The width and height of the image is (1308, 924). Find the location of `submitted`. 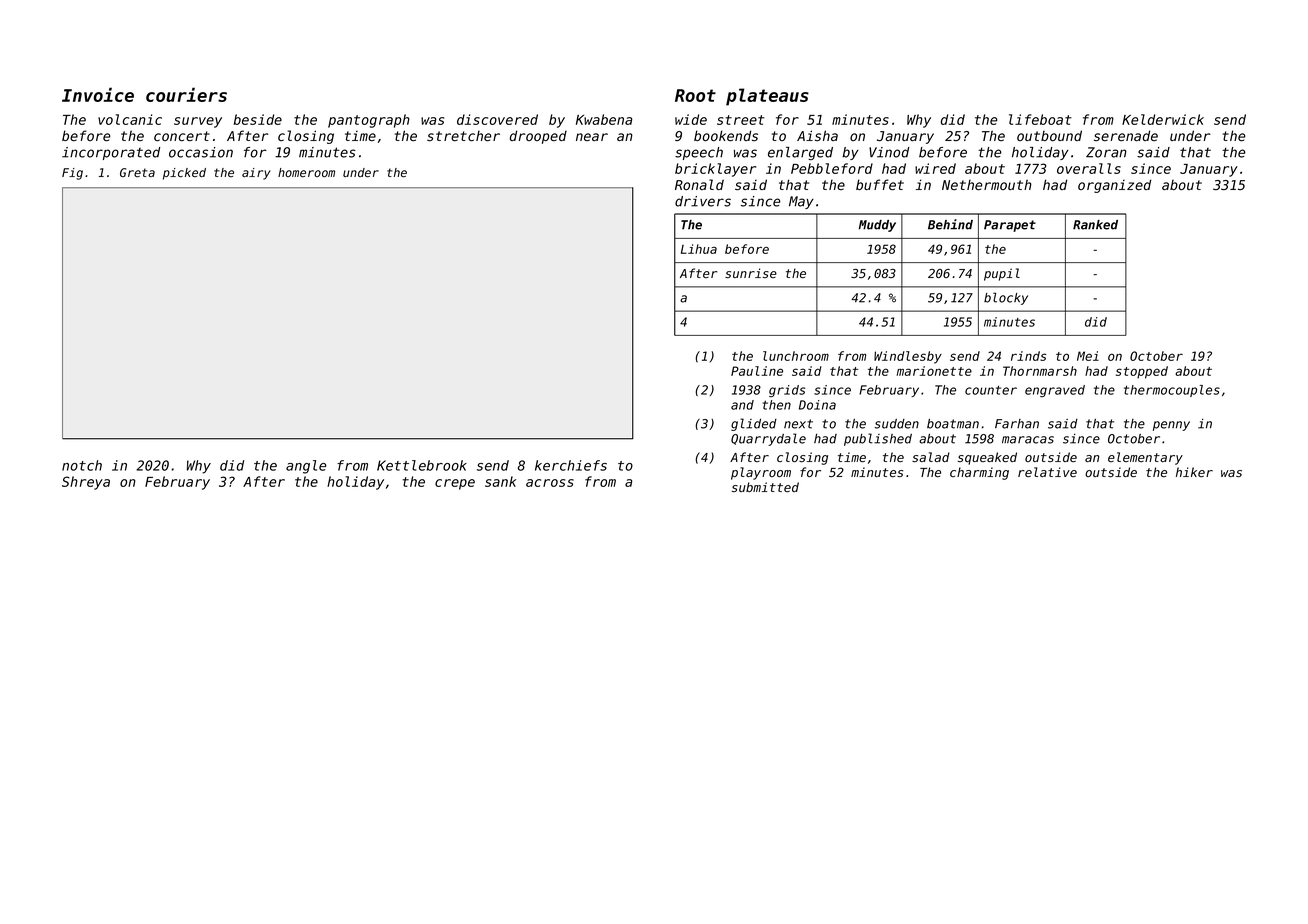

submitted is located at coordinates (765, 487).
